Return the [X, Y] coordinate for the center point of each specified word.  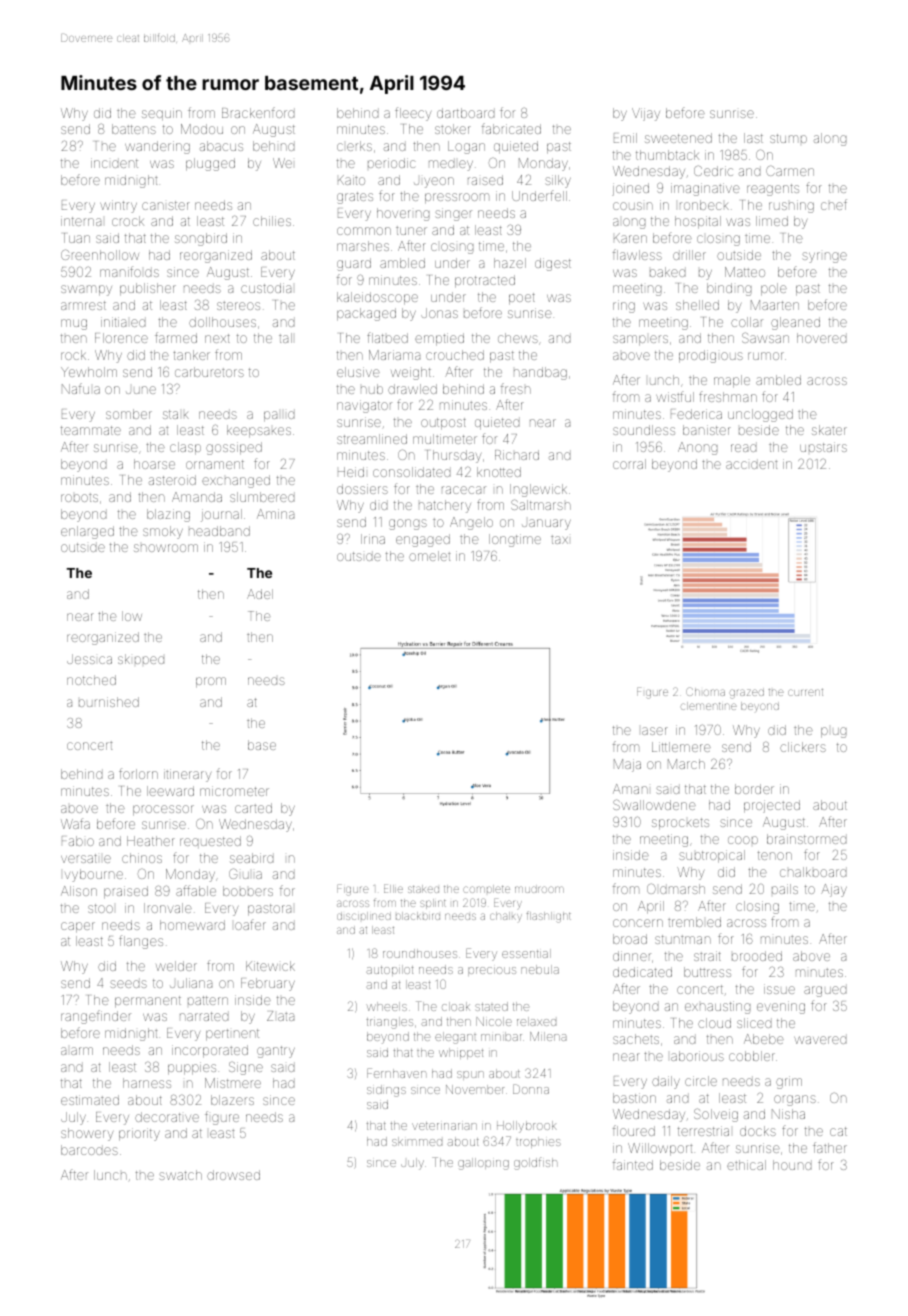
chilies [272, 221]
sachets [636, 1039]
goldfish [535, 1163]
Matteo [745, 272]
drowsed [233, 1175]
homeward [192, 925]
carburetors [209, 372]
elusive [358, 372]
